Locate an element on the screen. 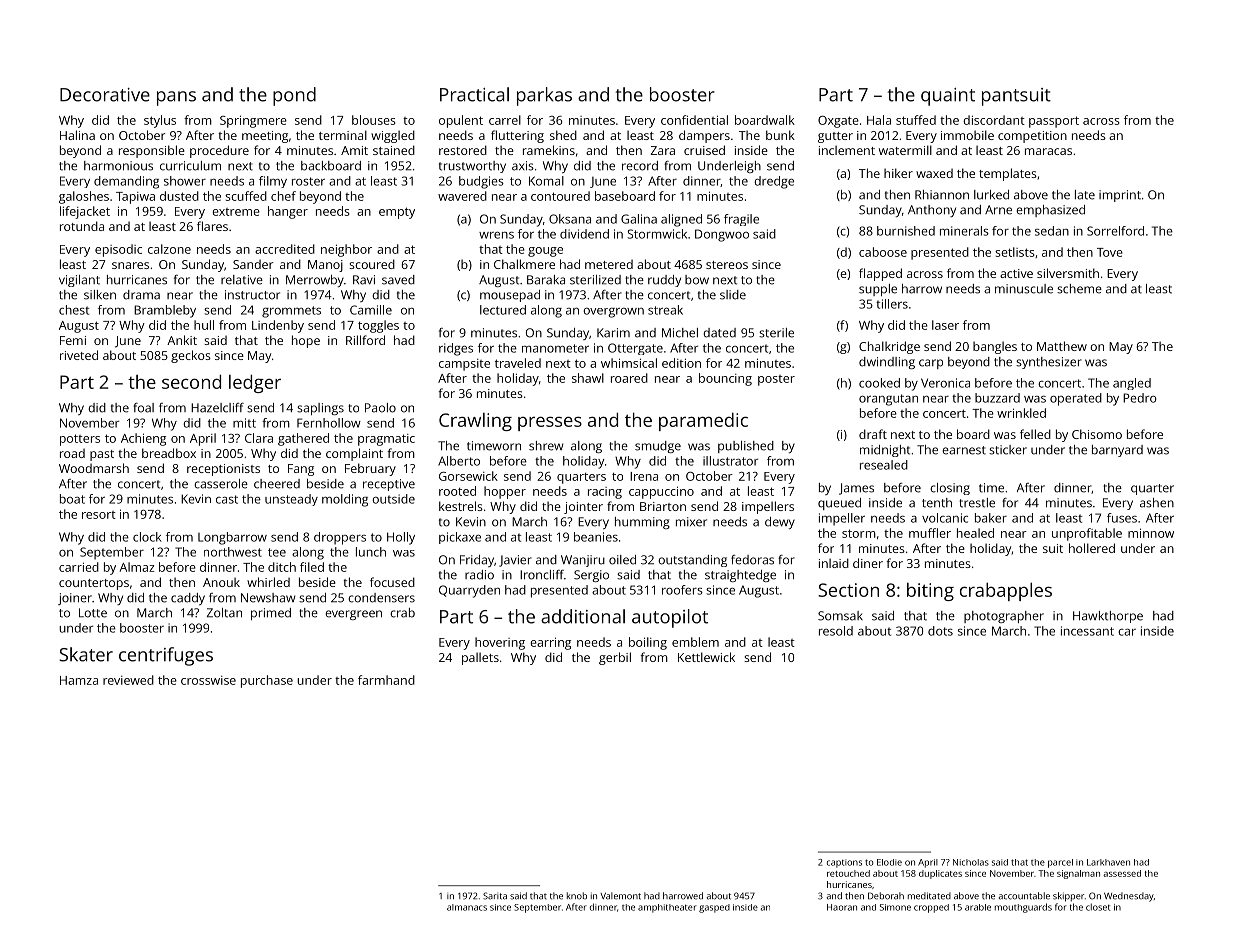 This screenshot has height=952, width=1233. almanacs is located at coordinates (467, 907).
